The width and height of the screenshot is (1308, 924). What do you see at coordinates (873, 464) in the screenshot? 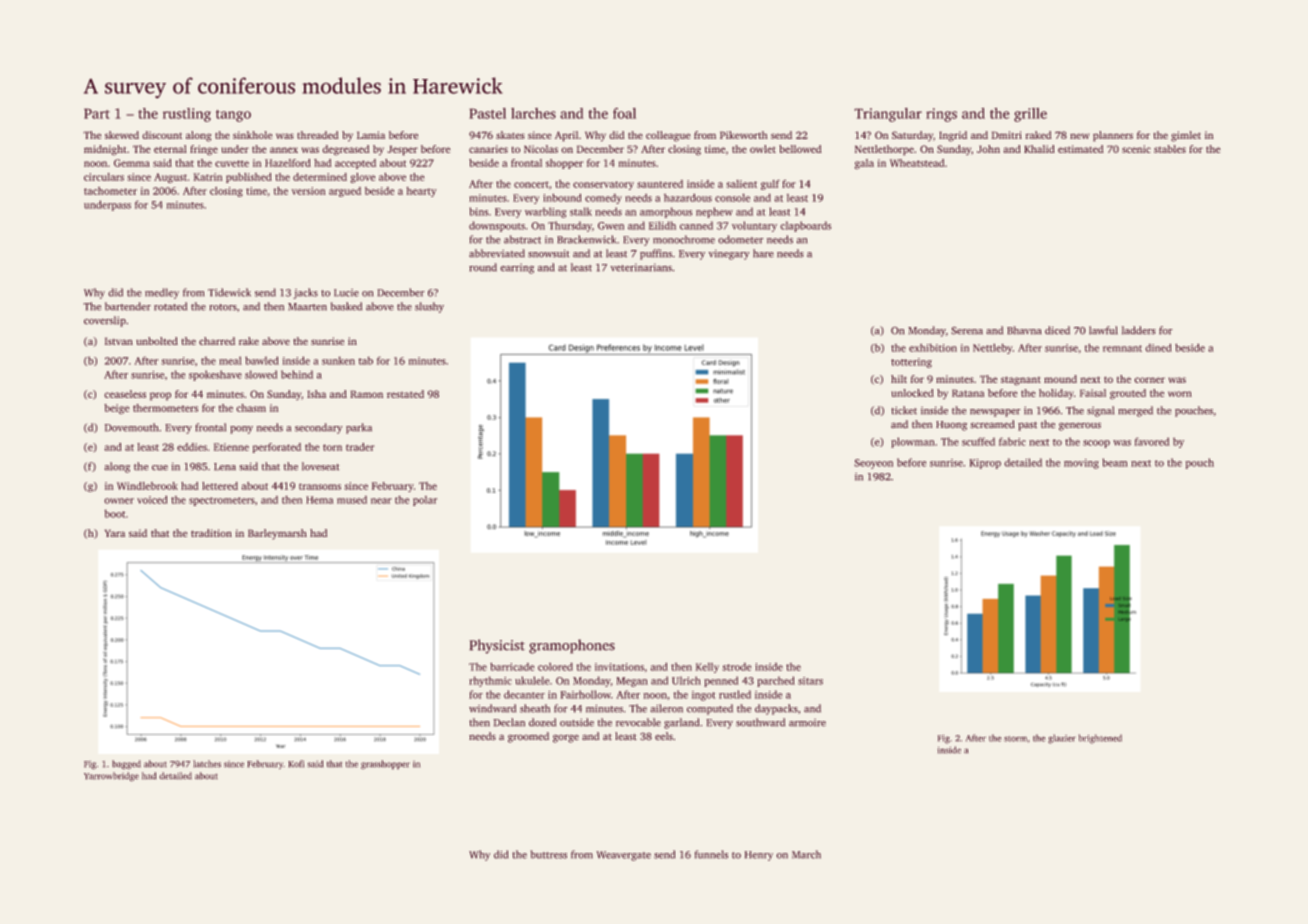
I see `Seoyeon` at bounding box center [873, 464].
